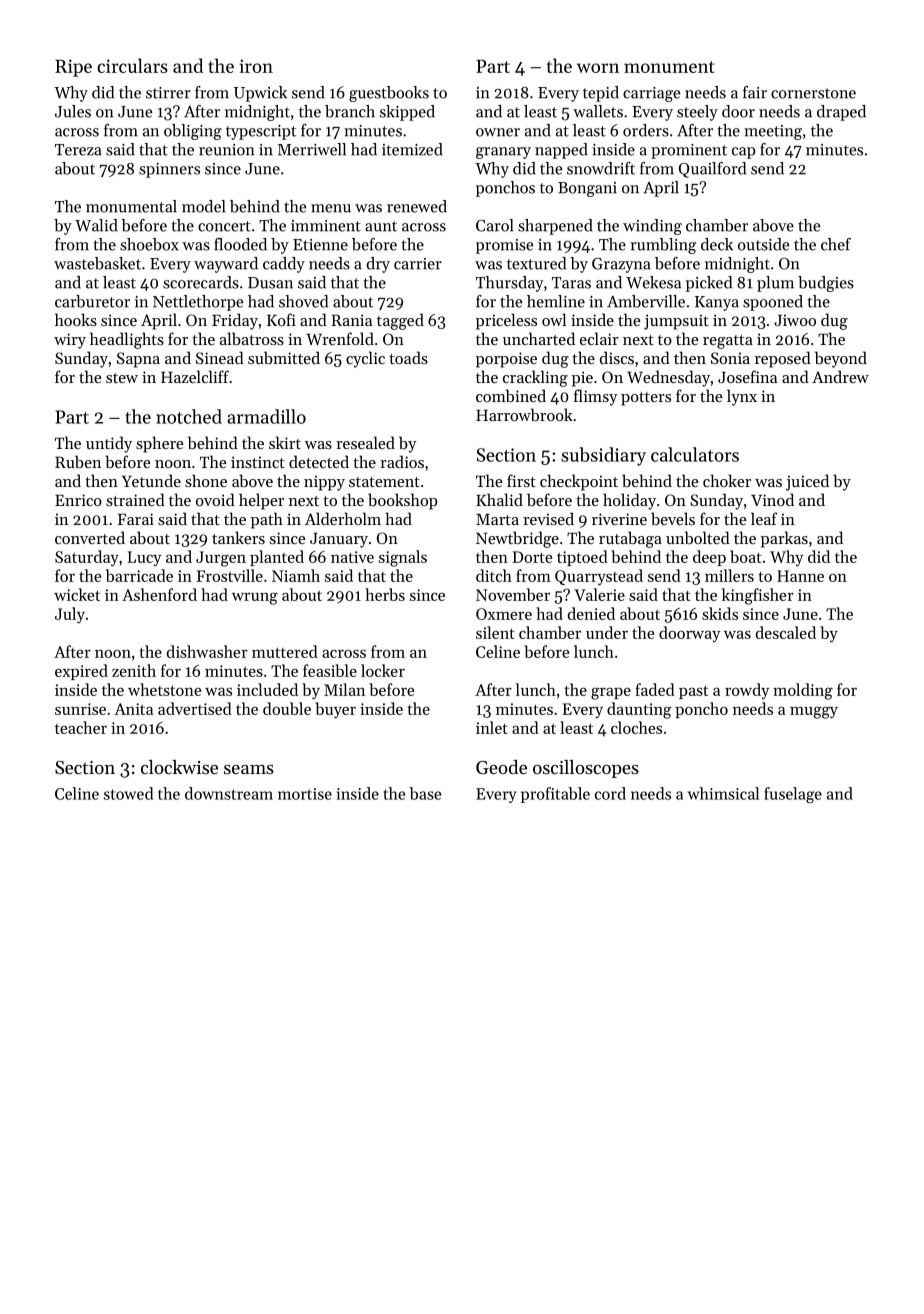 The height and width of the page is (1314, 924). What do you see at coordinates (305, 794) in the page?
I see `mortise` at bounding box center [305, 794].
